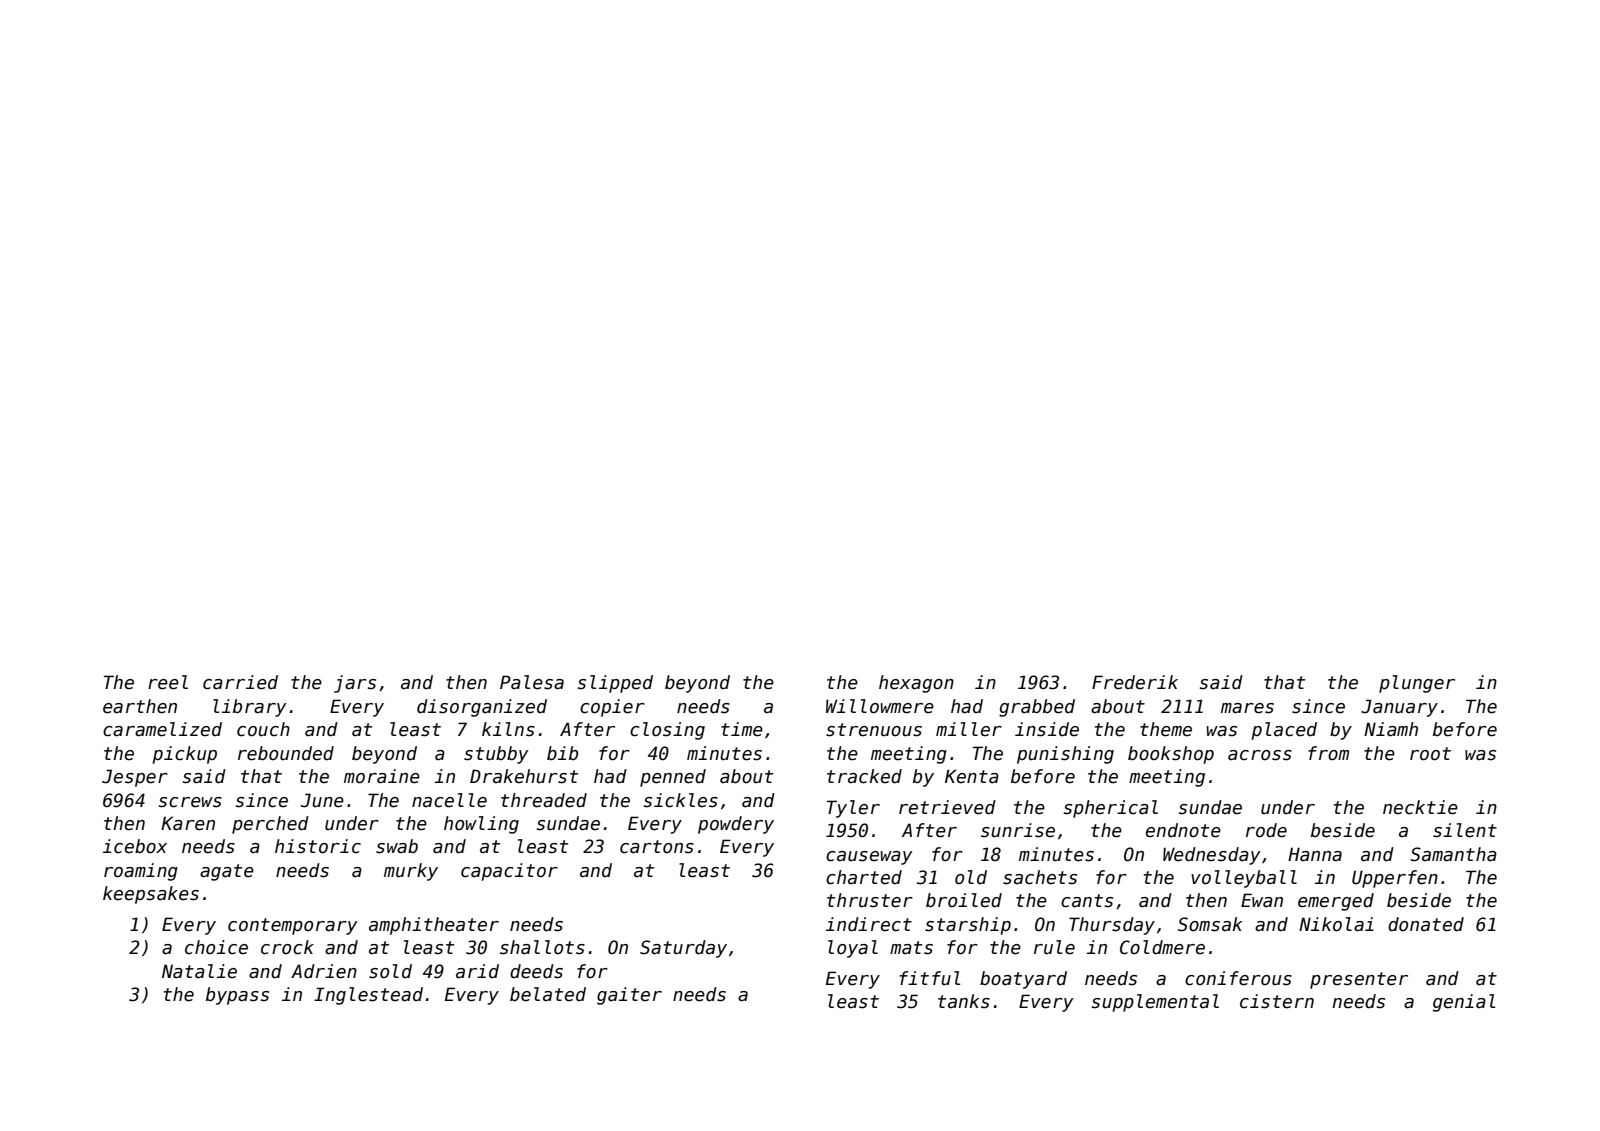  I want to click on indirect, so click(869, 924).
